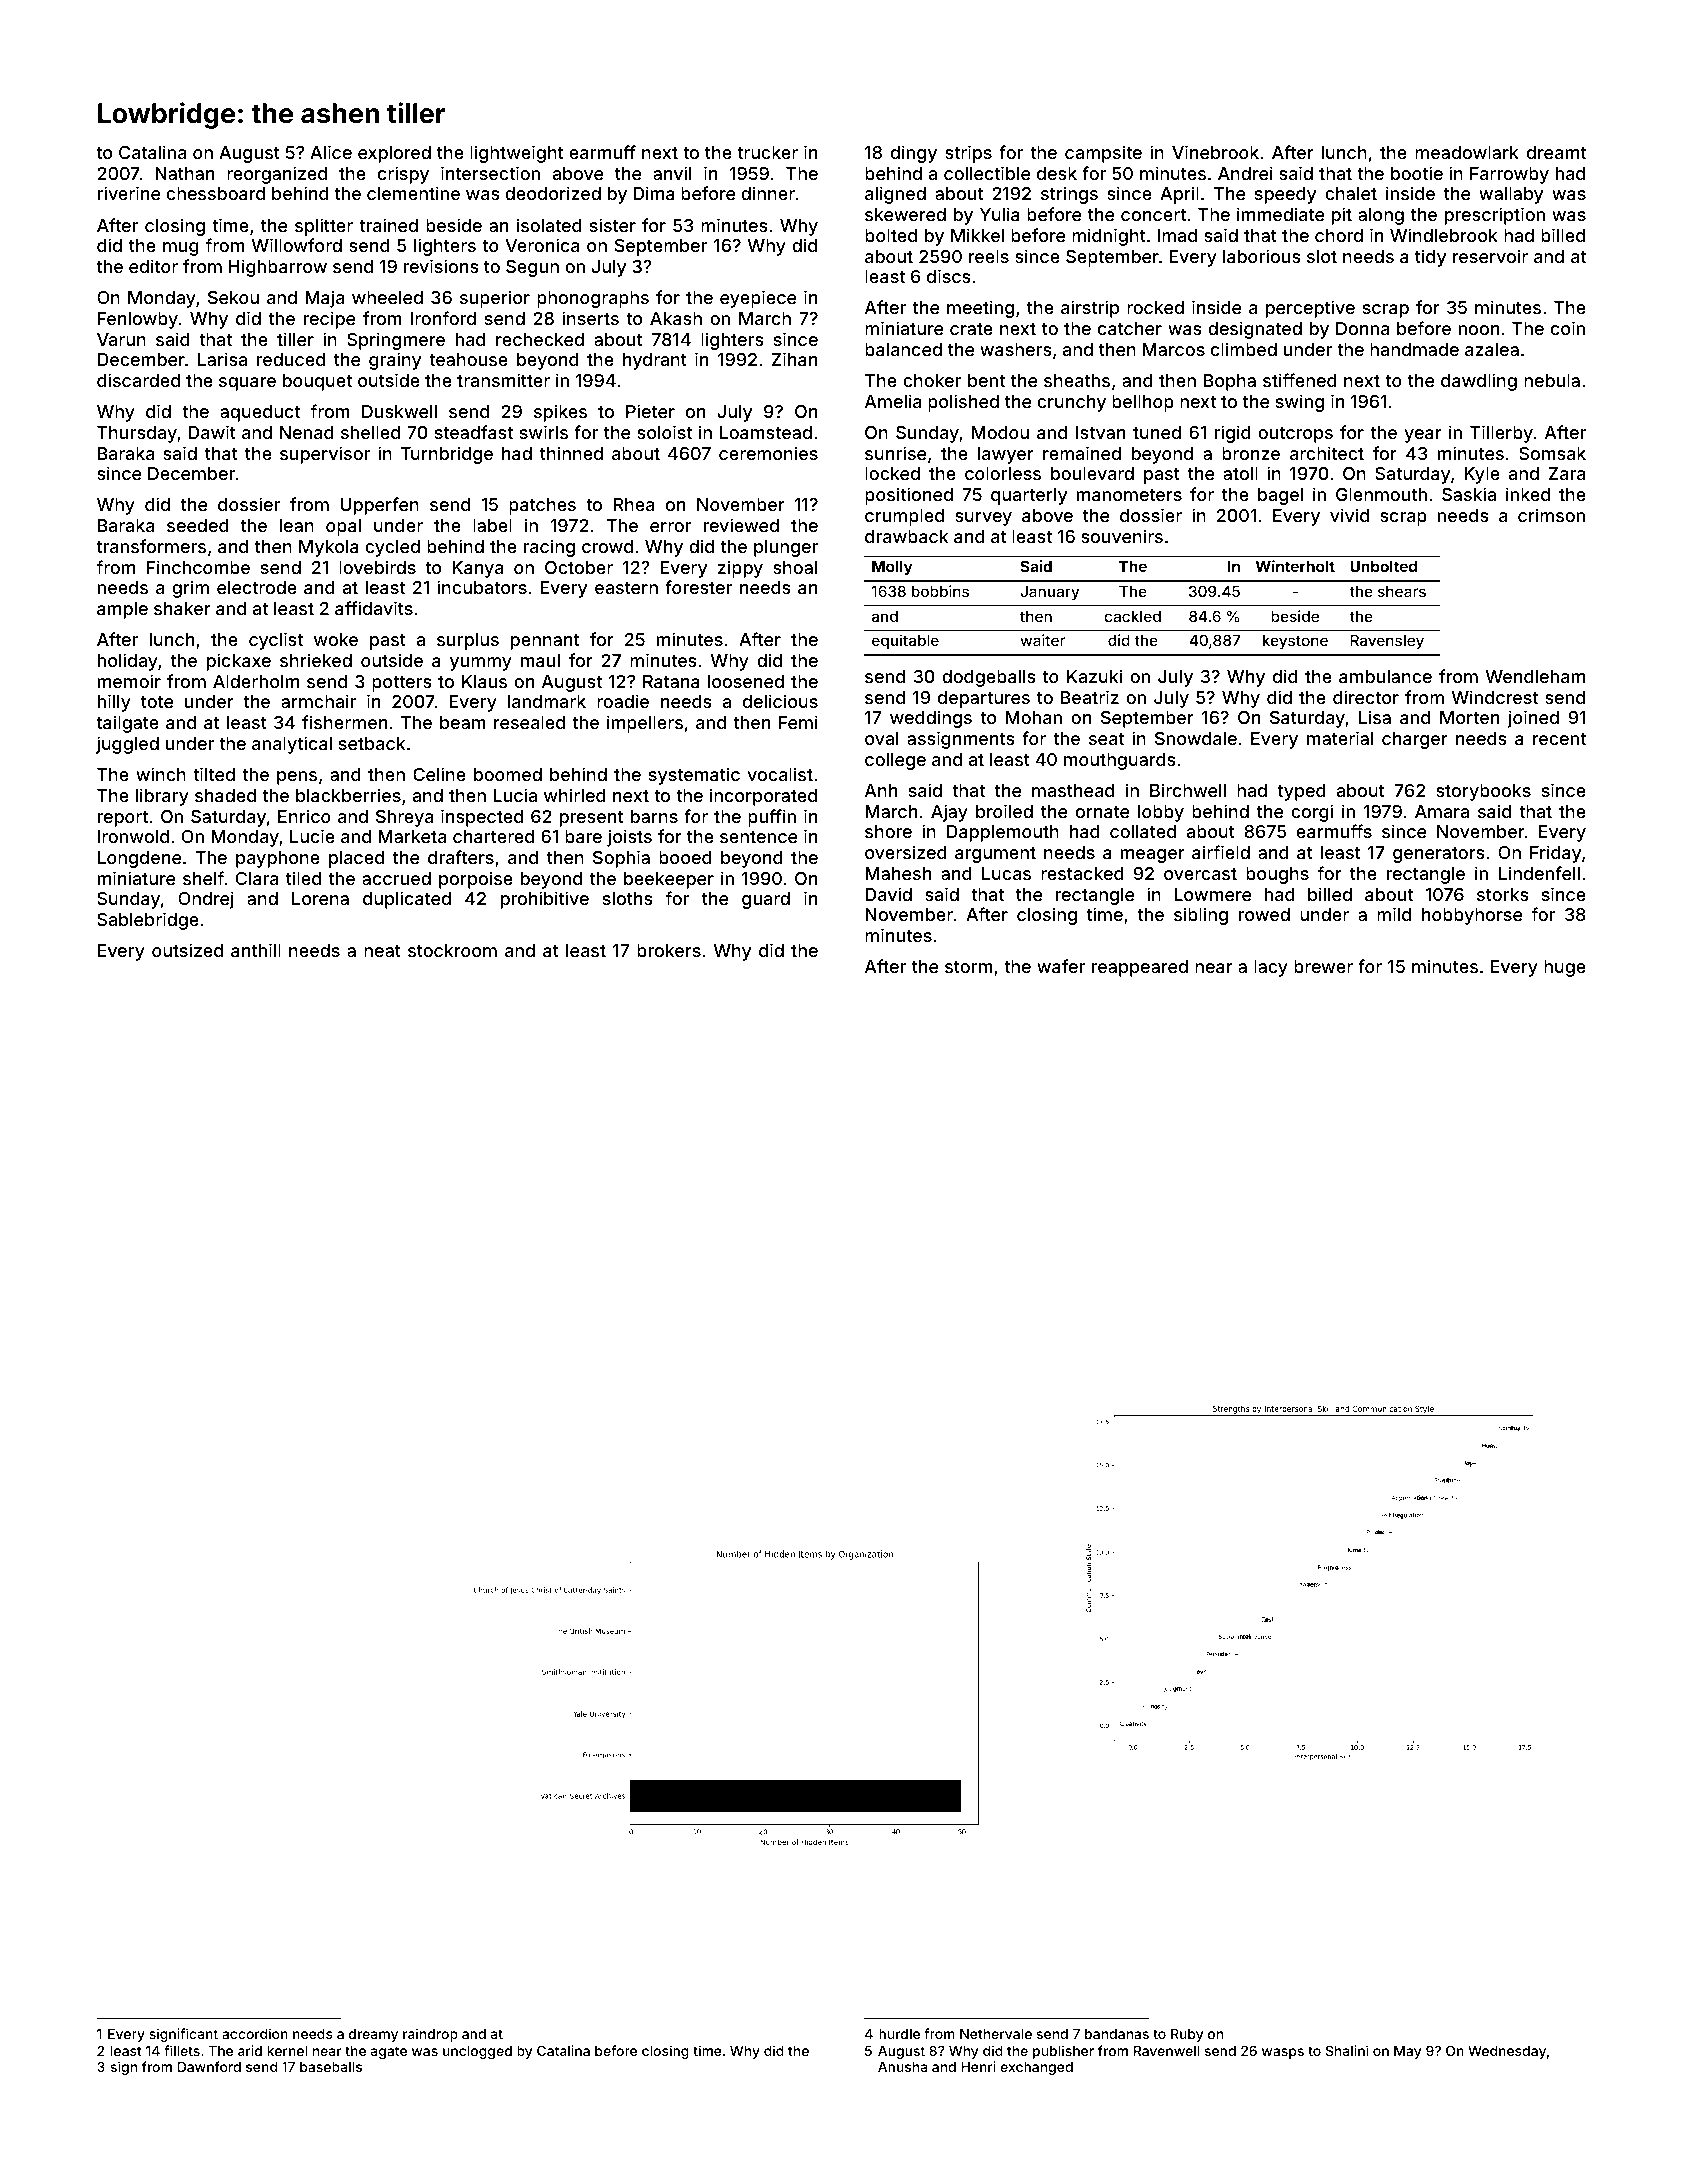 The height and width of the screenshot is (2178, 1683). I want to click on meadowlark, so click(1467, 152).
